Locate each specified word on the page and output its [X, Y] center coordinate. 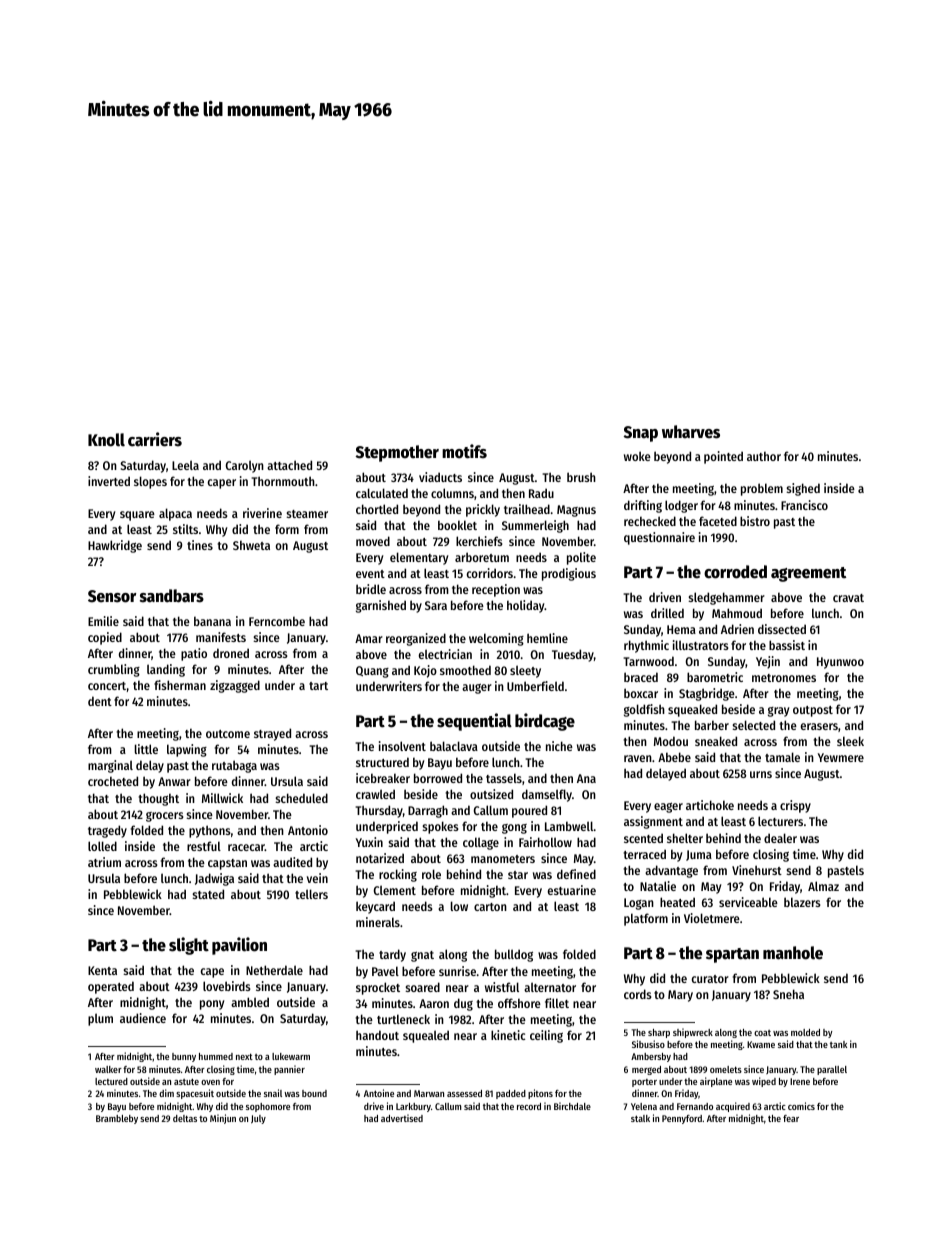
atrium [104, 862]
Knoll [106, 440]
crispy [795, 806]
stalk [640, 1118]
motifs [464, 451]
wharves [691, 432]
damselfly [547, 795]
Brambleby [117, 1119]
